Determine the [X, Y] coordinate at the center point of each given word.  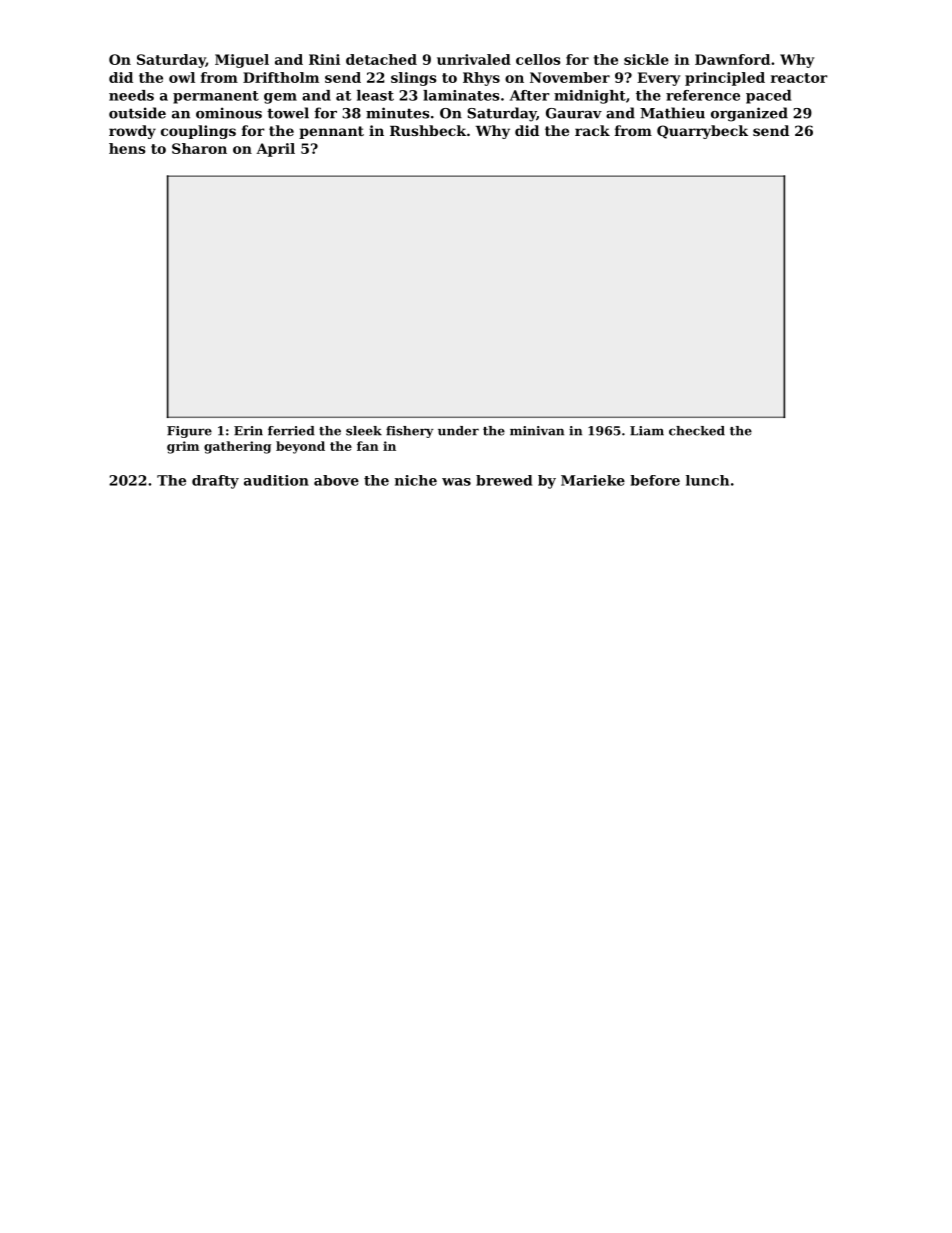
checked [697, 431]
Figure [189, 432]
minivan [537, 431]
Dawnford [732, 59]
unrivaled [474, 59]
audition [276, 480]
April [275, 150]
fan [368, 446]
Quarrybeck [702, 132]
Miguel [242, 61]
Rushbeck [428, 130]
